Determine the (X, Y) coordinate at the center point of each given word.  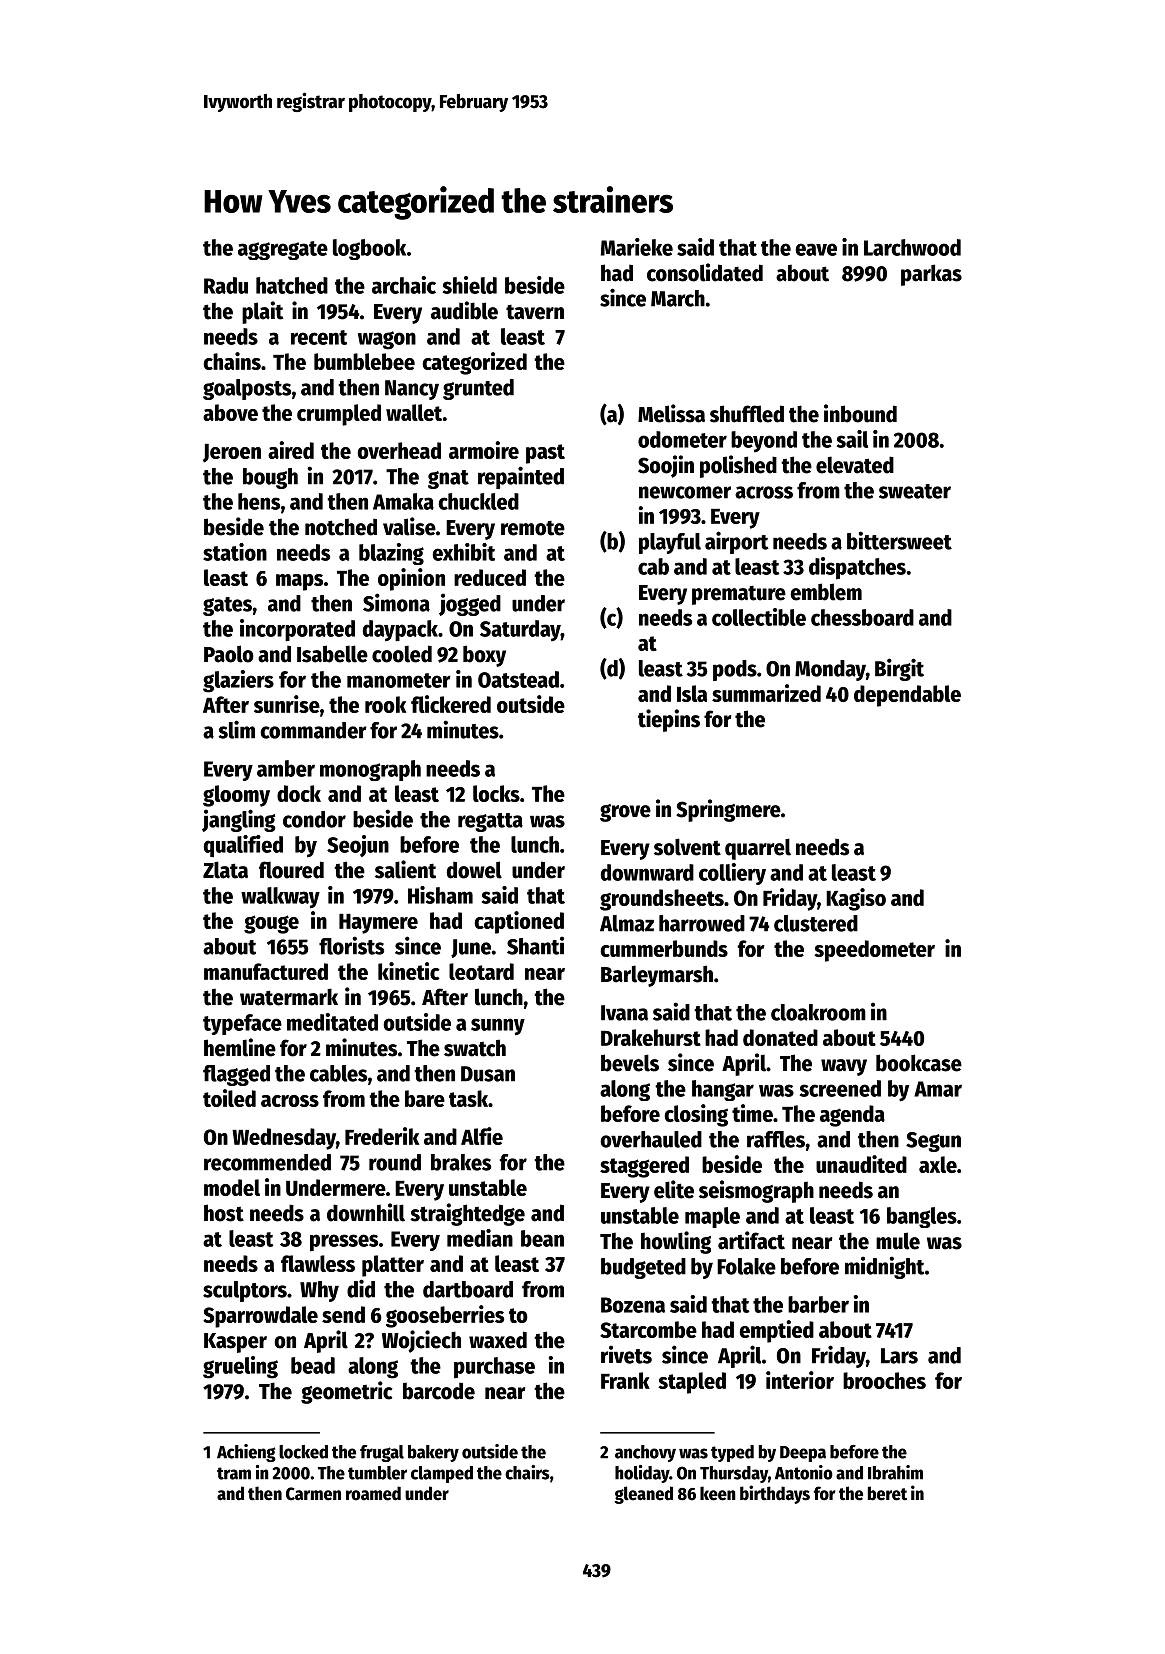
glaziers (238, 681)
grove (625, 813)
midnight (885, 1267)
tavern (535, 312)
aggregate (283, 250)
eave (816, 249)
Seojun (358, 846)
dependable (907, 696)
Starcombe (648, 1329)
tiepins (669, 720)
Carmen (313, 1494)
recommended (267, 1162)
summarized (766, 693)
